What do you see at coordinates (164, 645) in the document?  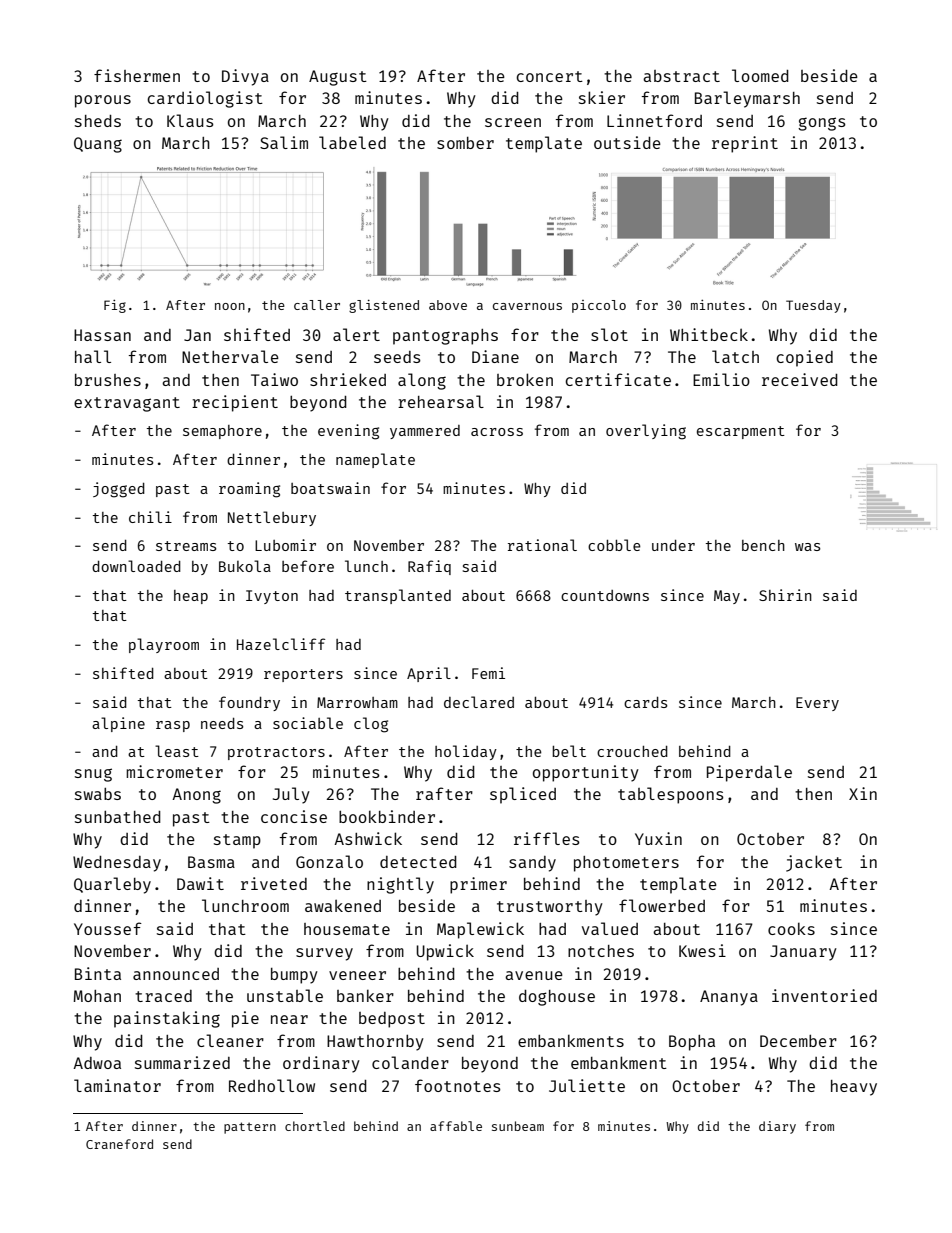 I see `playroom` at bounding box center [164, 645].
